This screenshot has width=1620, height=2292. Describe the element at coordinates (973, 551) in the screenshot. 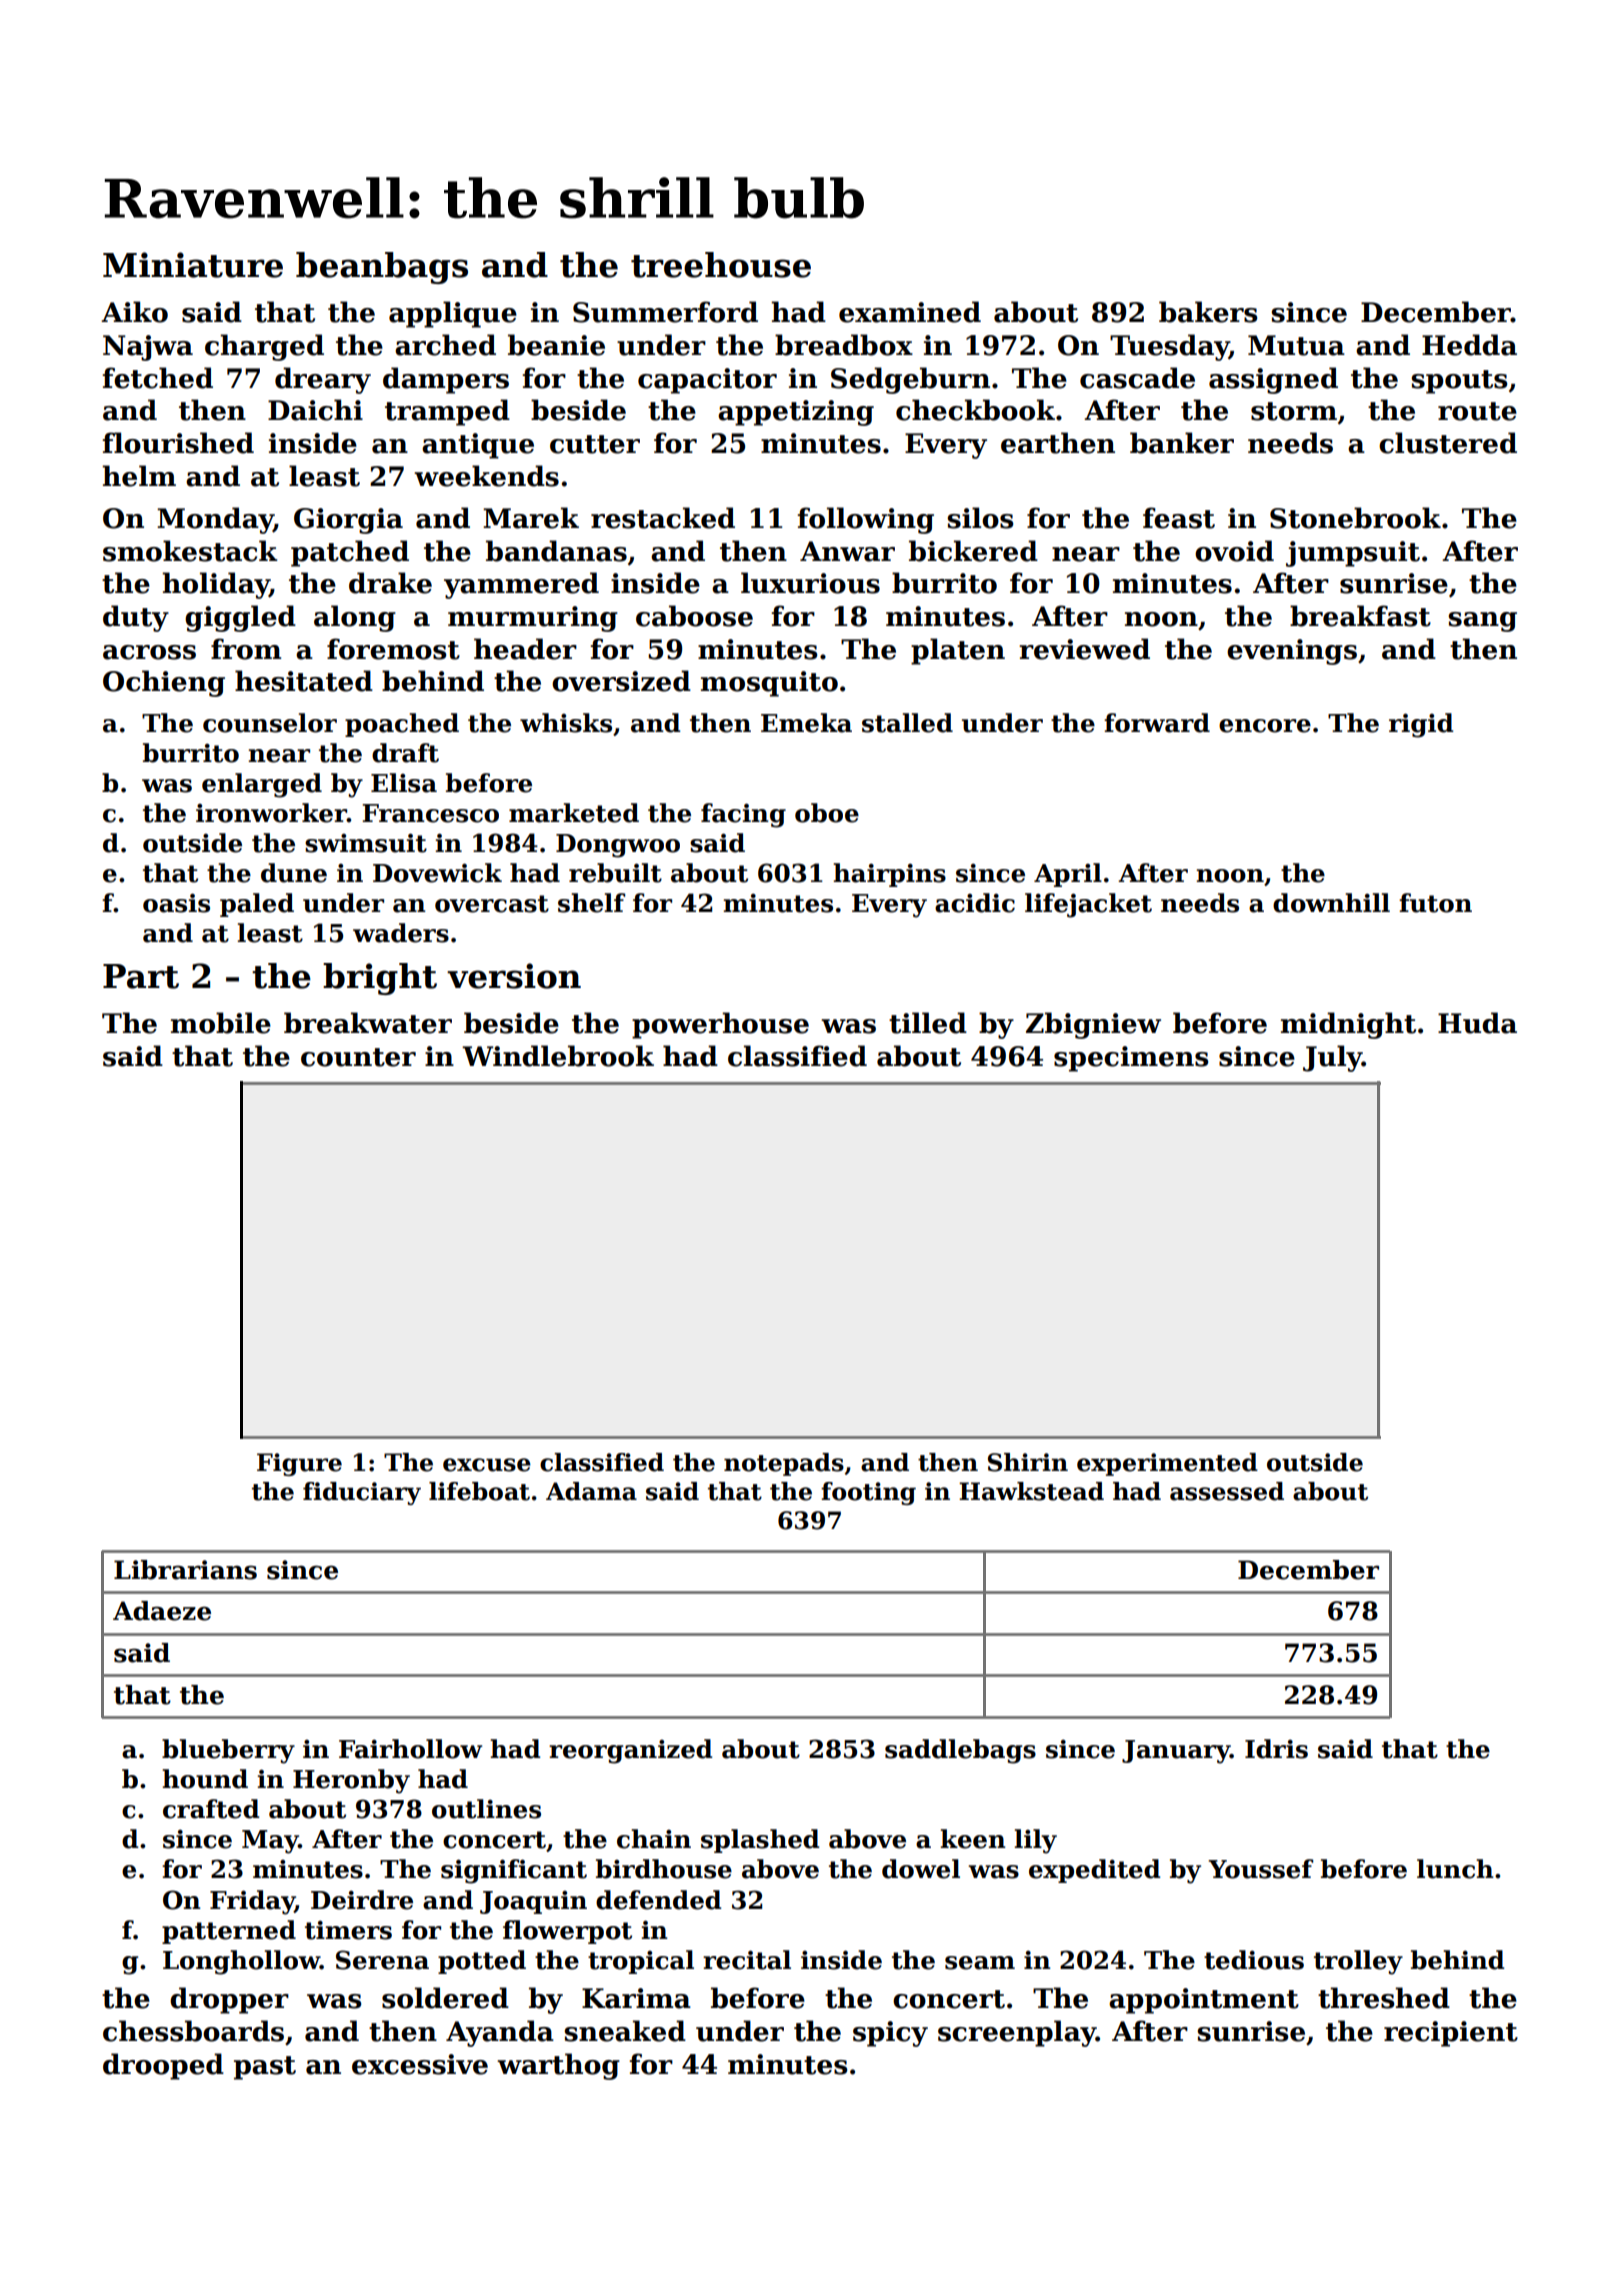

I see `bickered` at that location.
